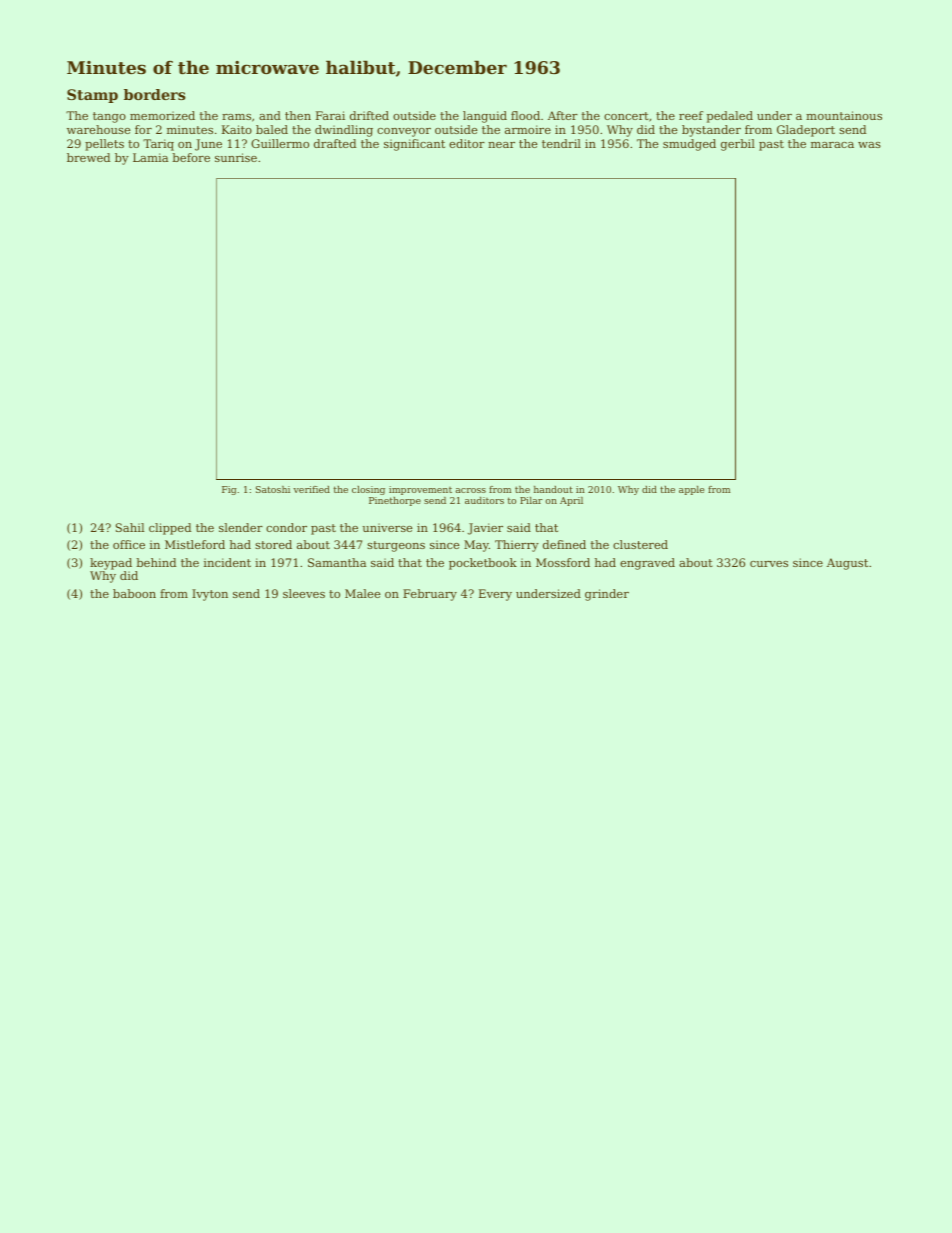  Describe the element at coordinates (769, 564) in the screenshot. I see `curves` at that location.
